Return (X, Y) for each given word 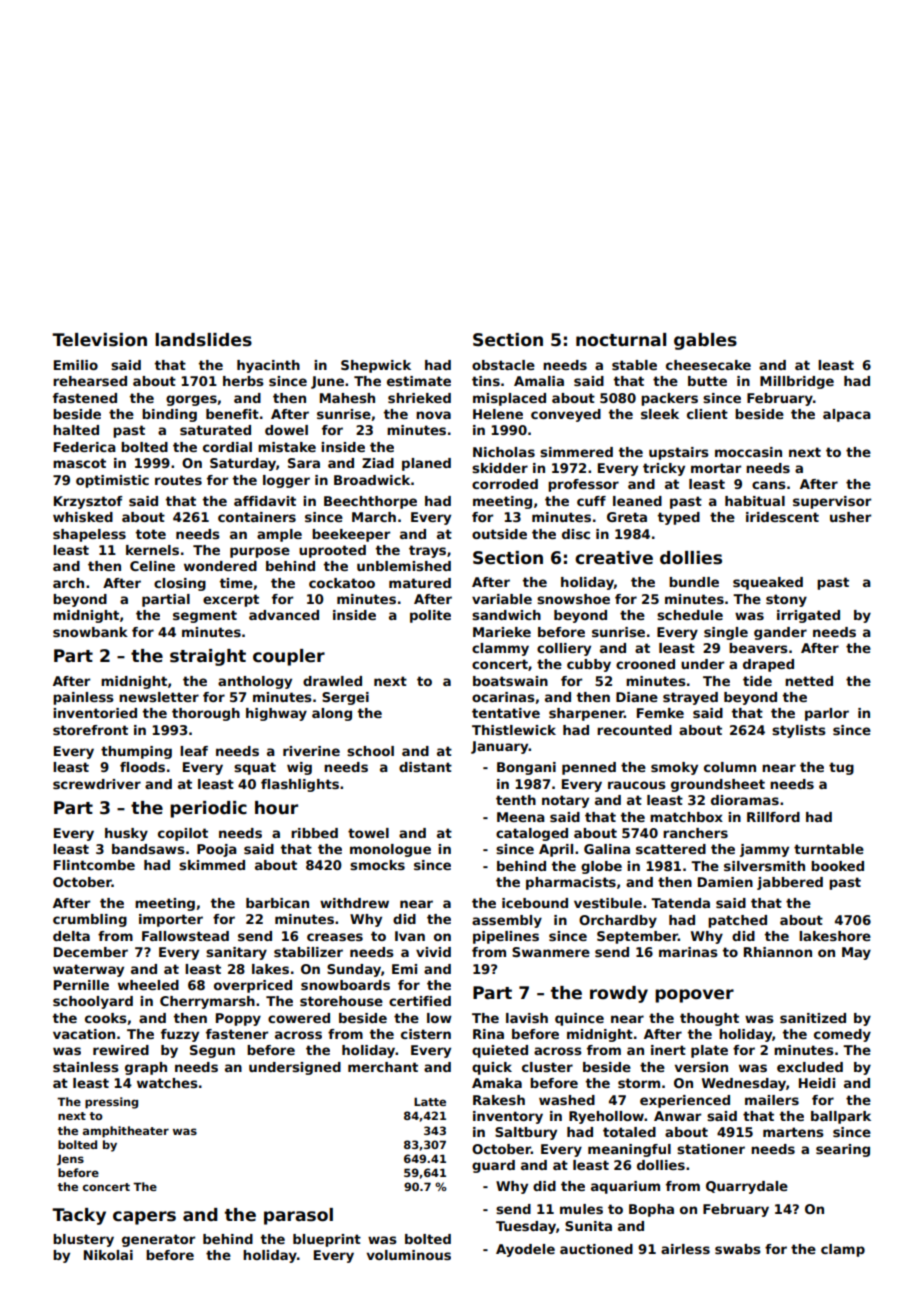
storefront (90, 730)
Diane (637, 697)
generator (158, 1240)
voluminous (408, 1255)
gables (705, 341)
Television (99, 340)
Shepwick (376, 366)
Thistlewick (514, 730)
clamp (843, 1250)
